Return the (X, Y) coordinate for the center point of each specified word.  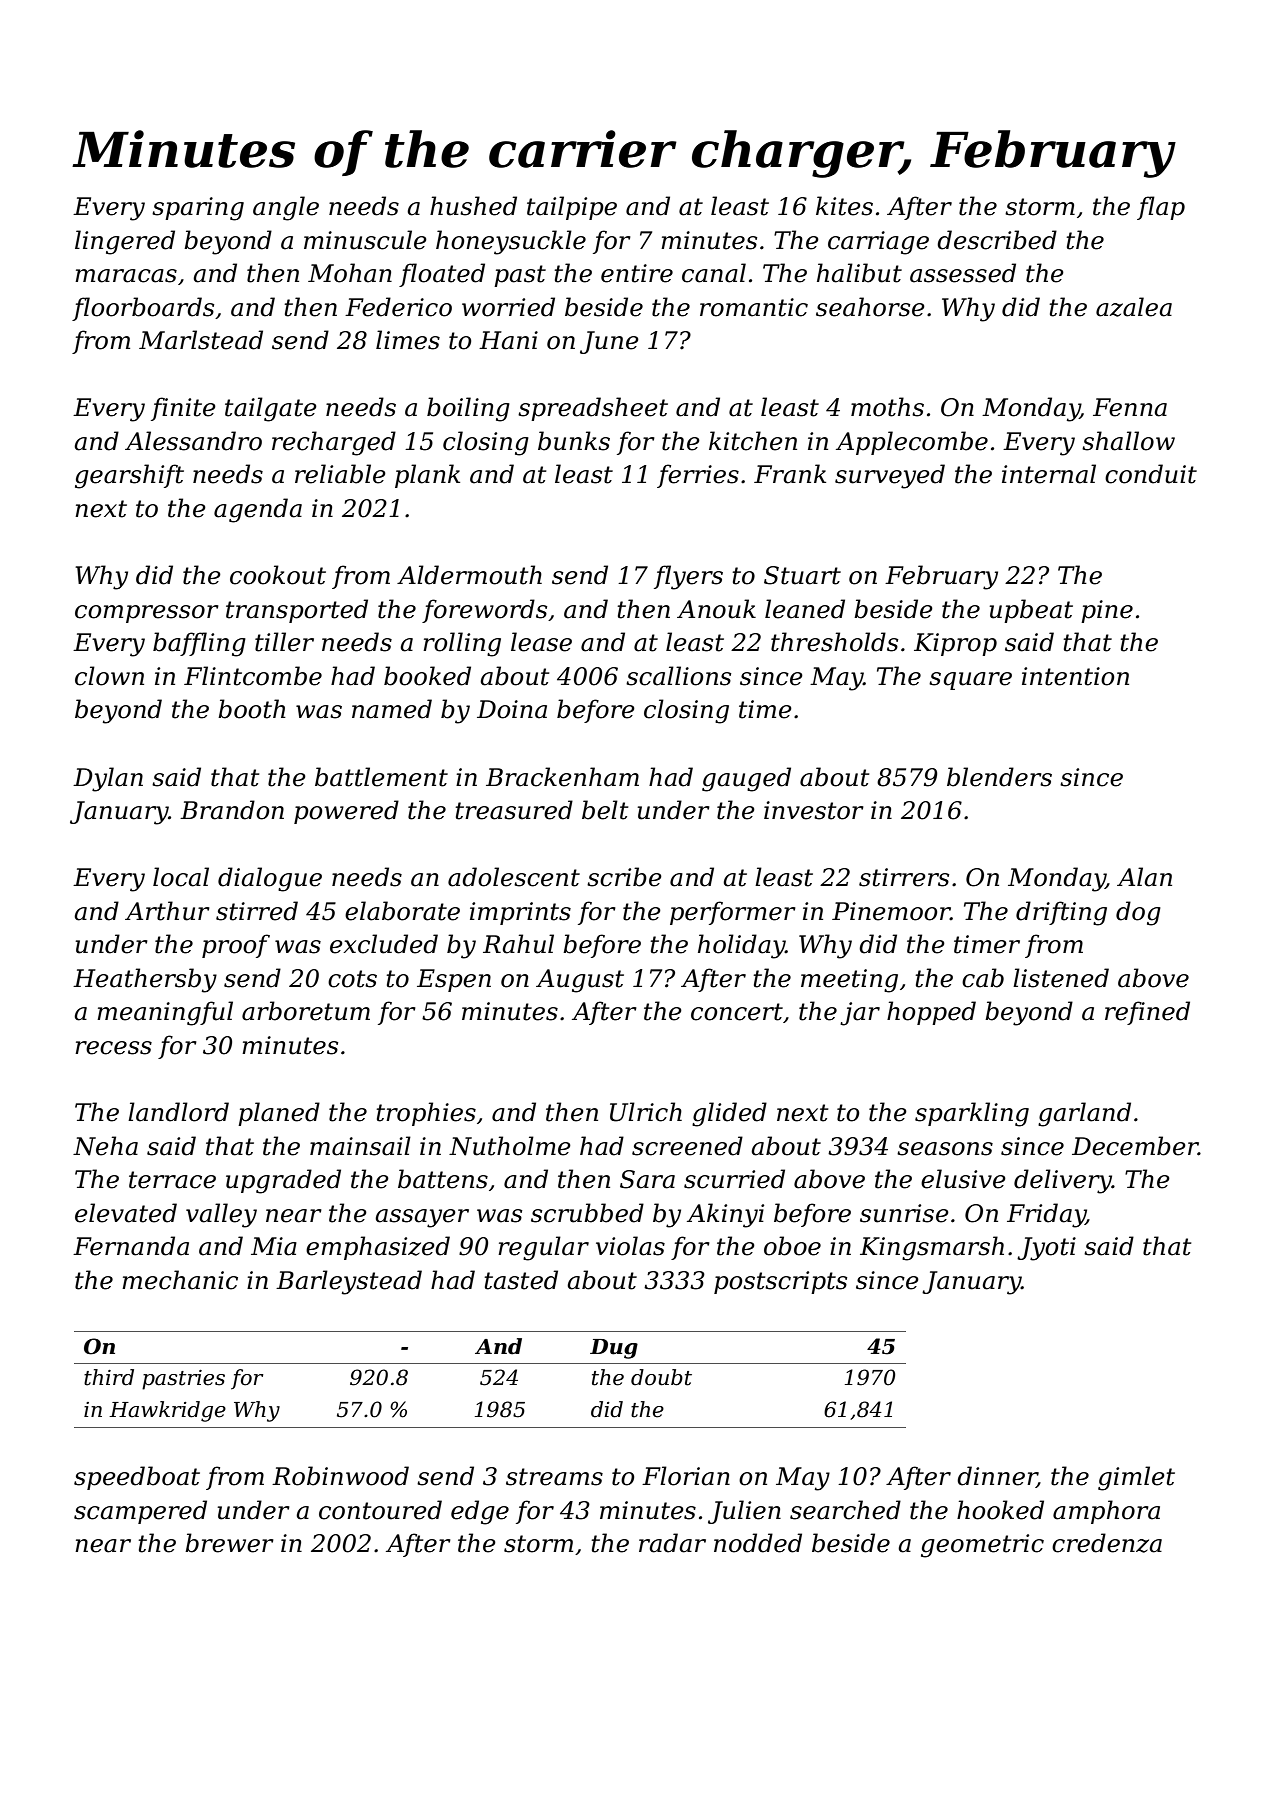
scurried (734, 1179)
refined (1147, 1013)
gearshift (129, 476)
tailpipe (572, 208)
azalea (1134, 307)
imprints (520, 913)
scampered (140, 1512)
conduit (1151, 474)
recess (113, 1048)
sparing (198, 209)
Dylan (108, 779)
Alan (1144, 877)
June (609, 342)
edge (480, 1512)
